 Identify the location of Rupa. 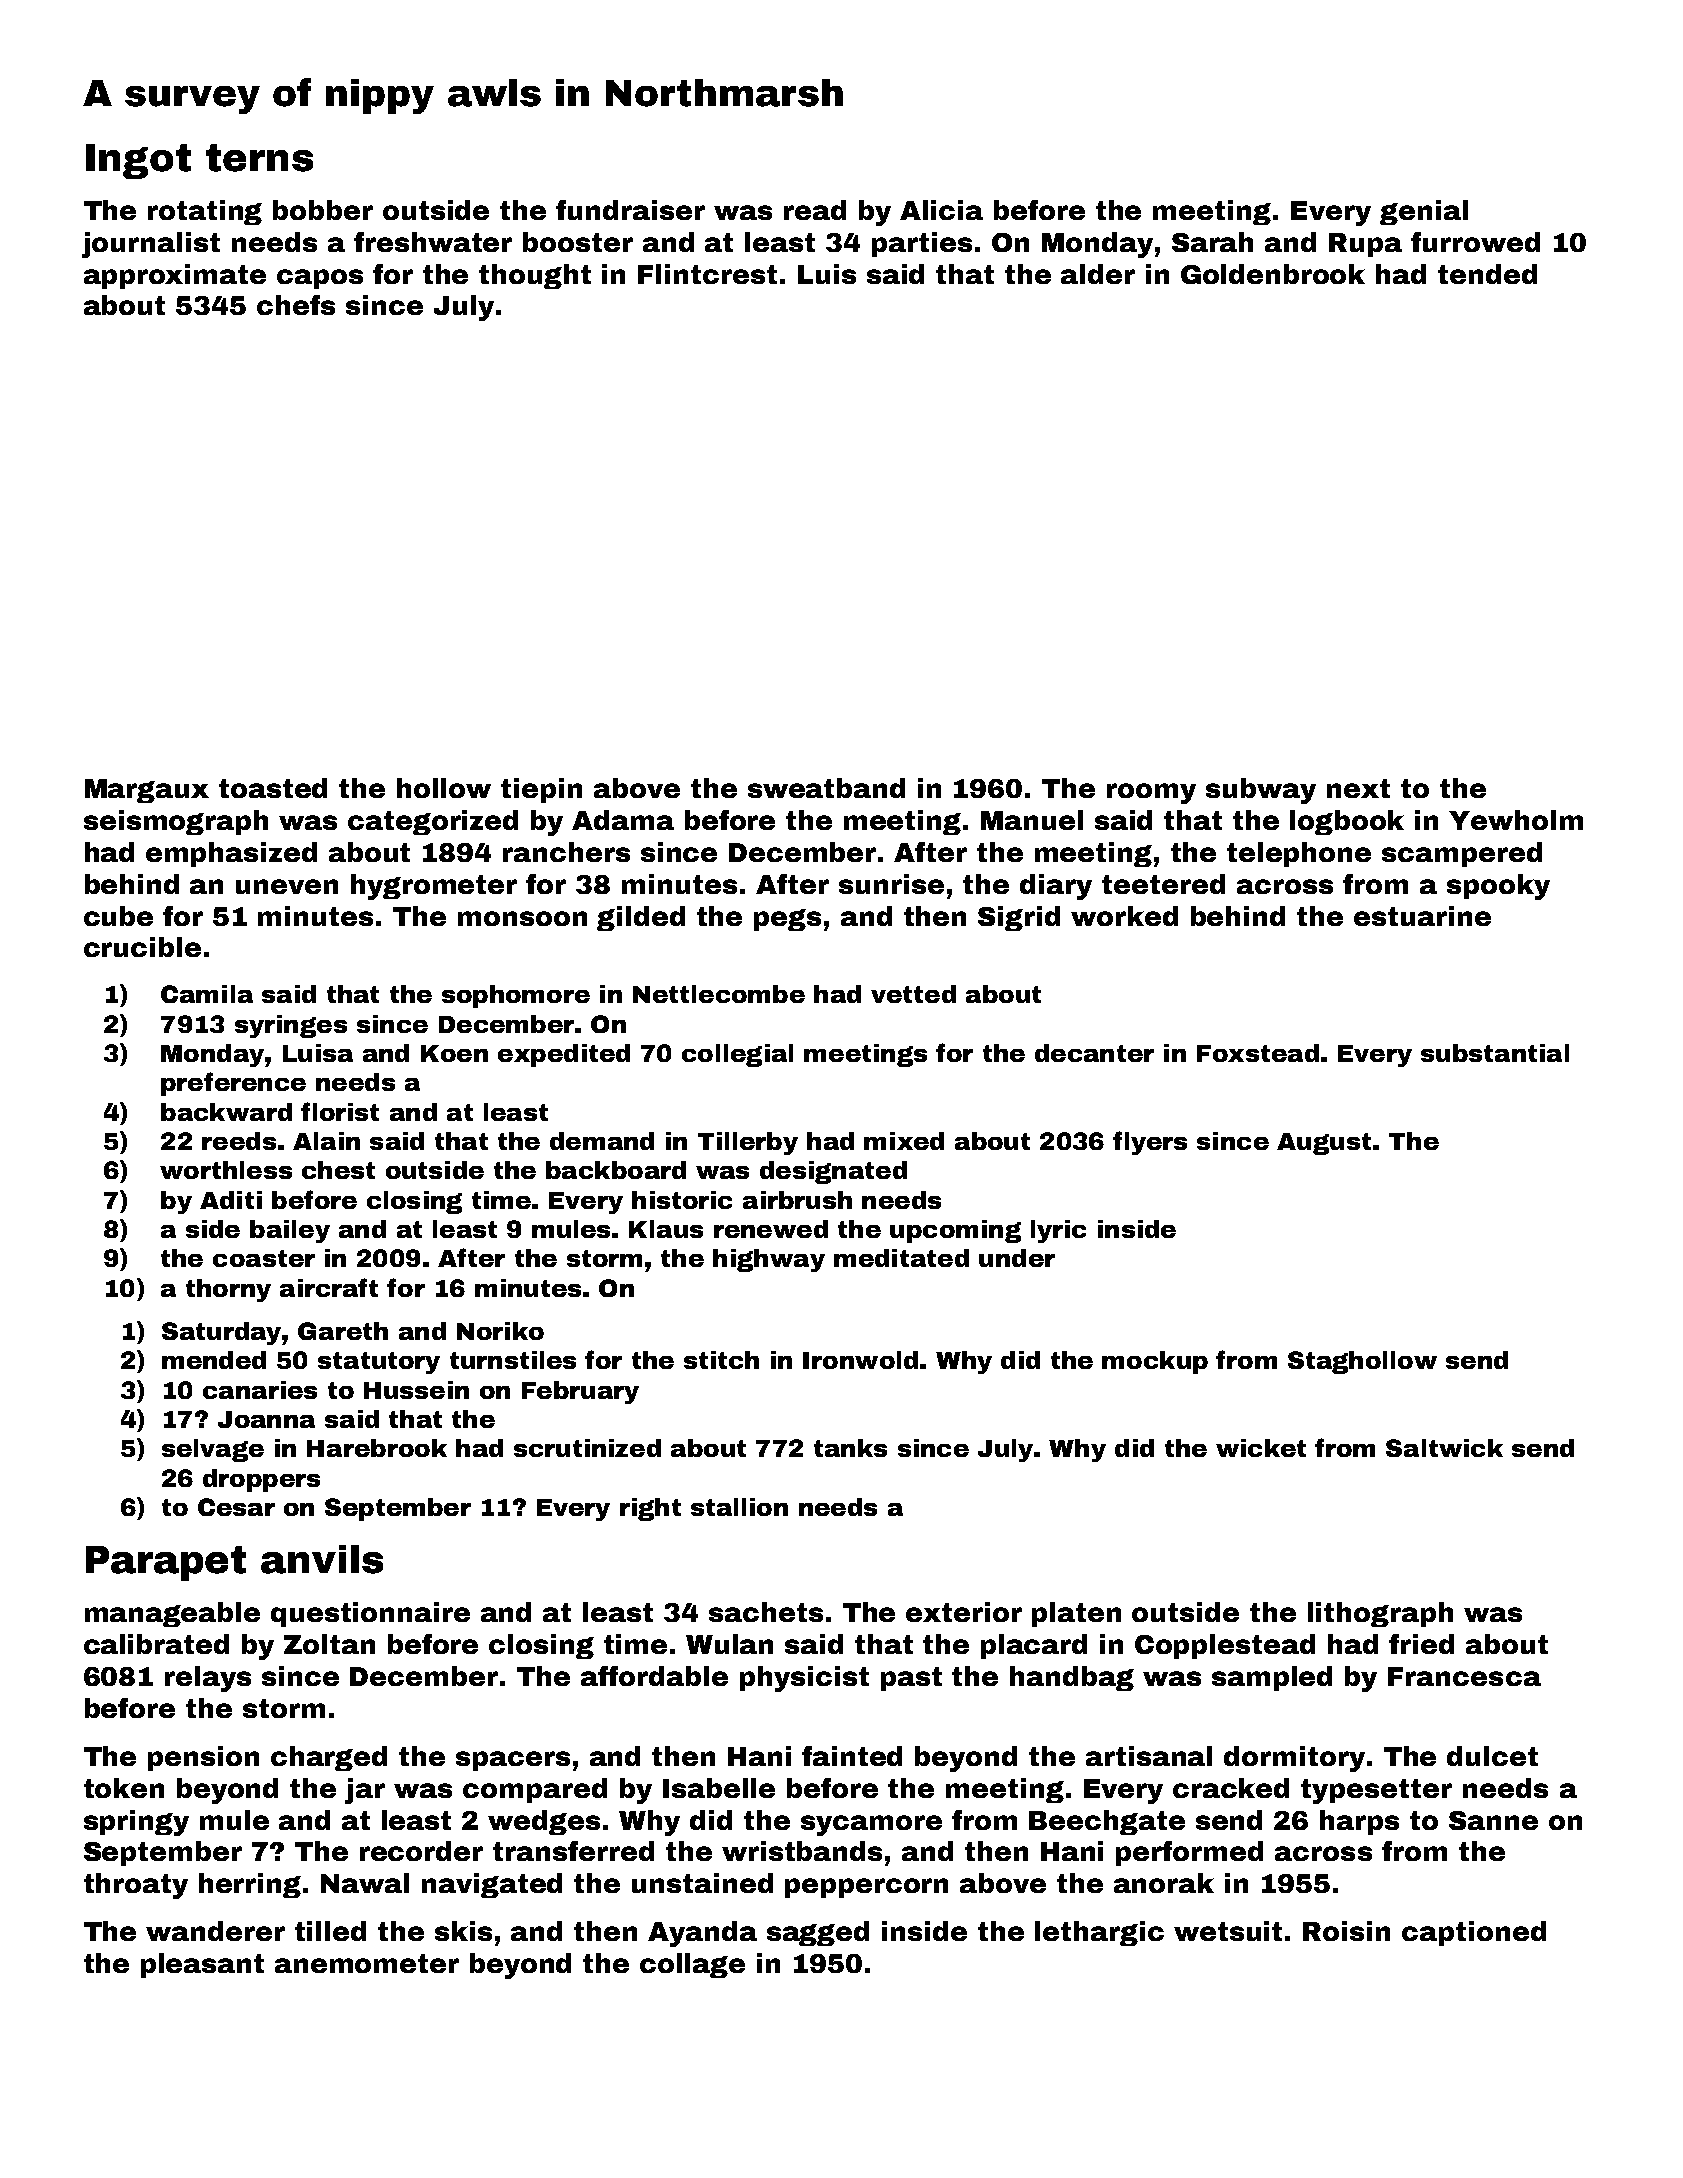
(1365, 245).
